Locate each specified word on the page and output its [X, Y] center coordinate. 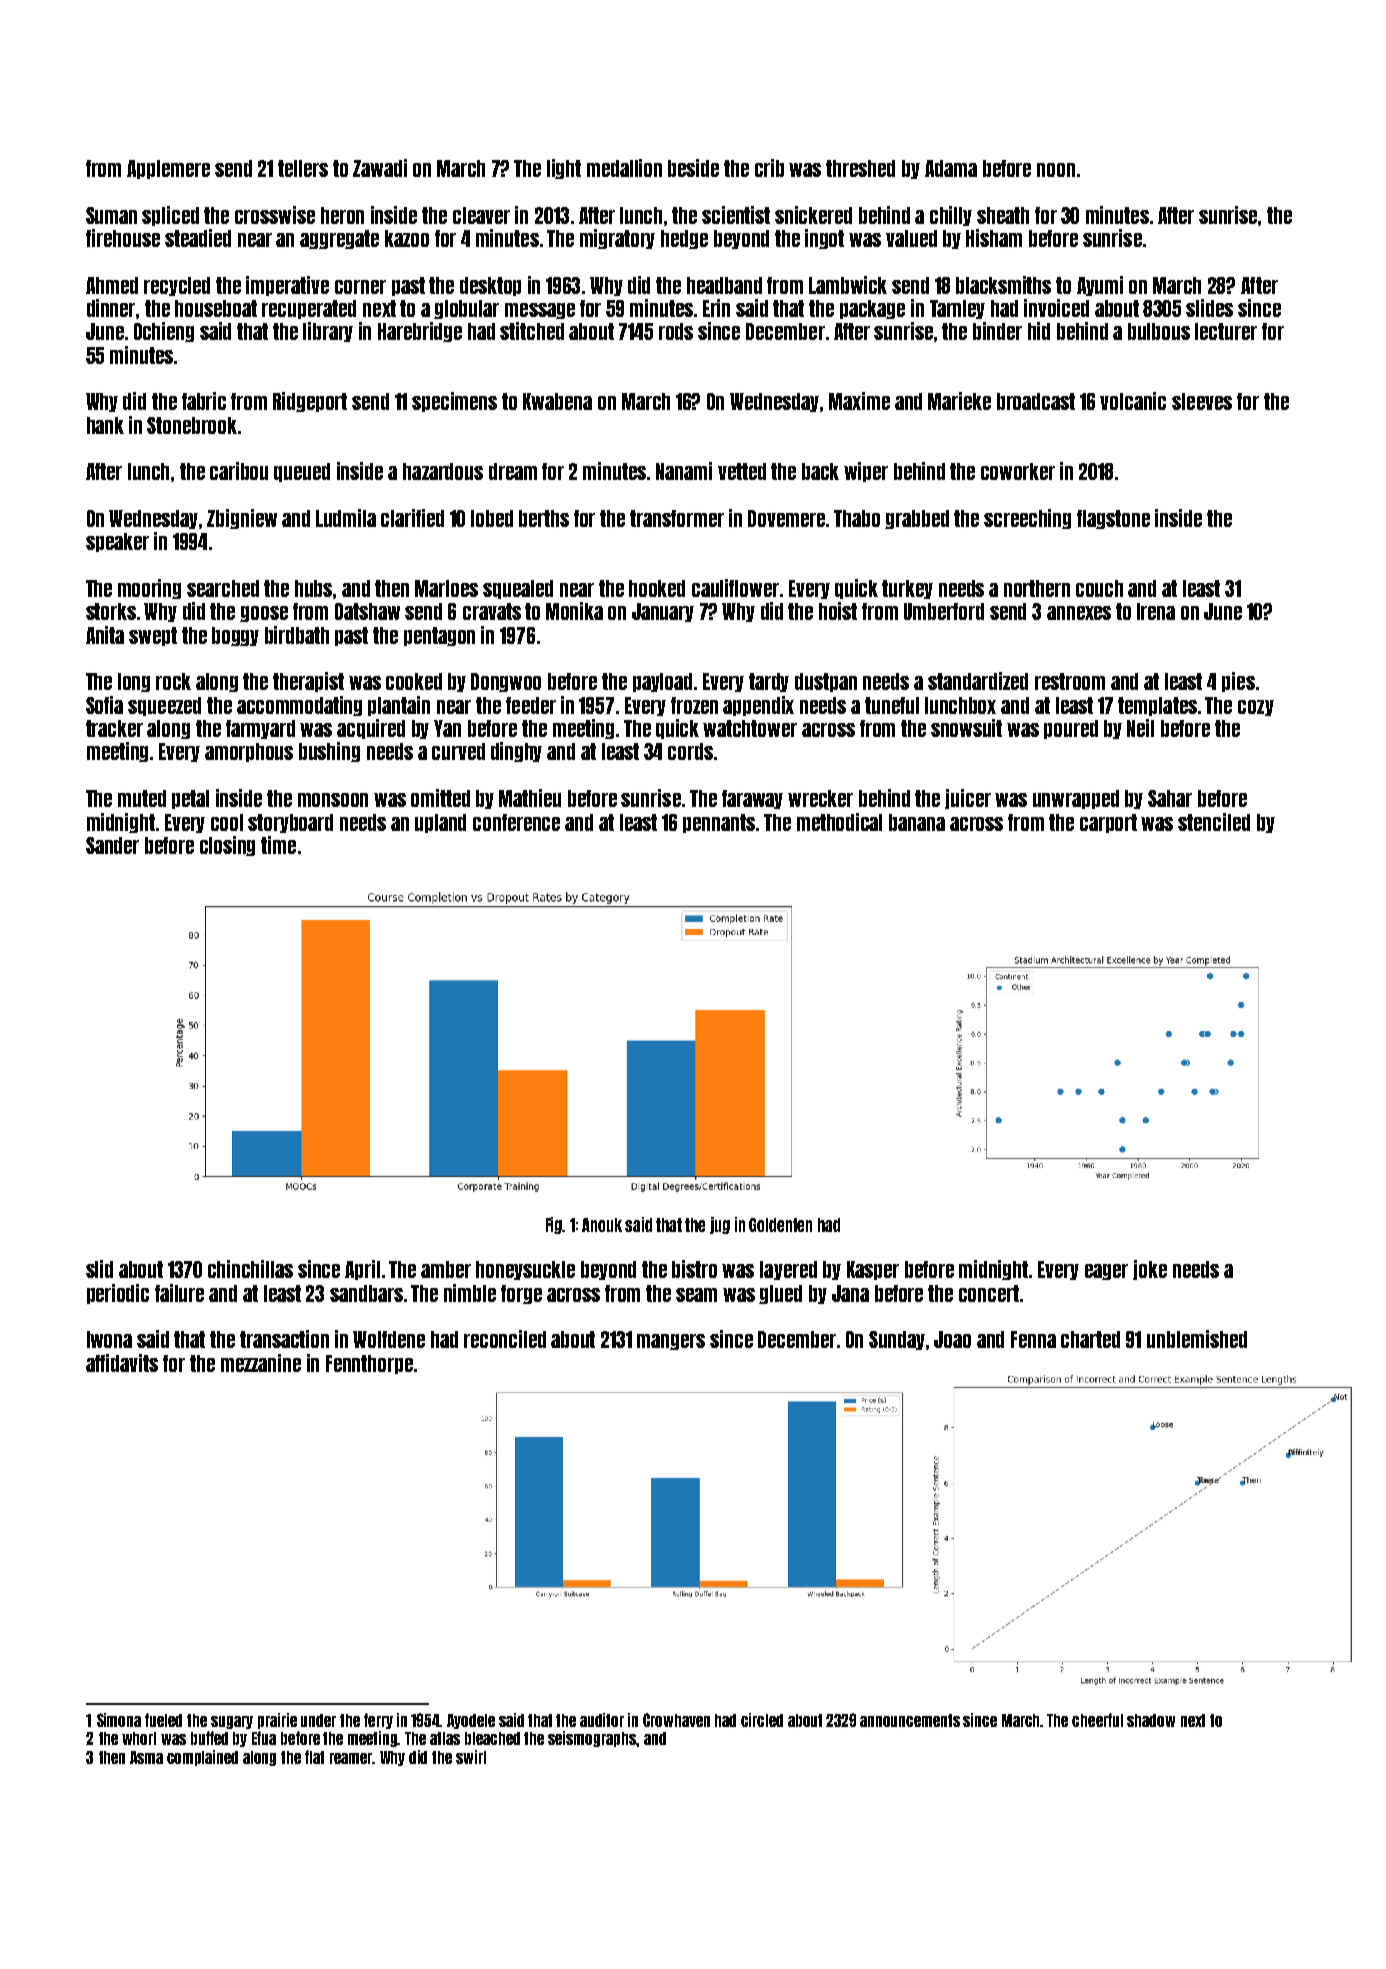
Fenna [1033, 1339]
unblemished [1197, 1339]
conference [516, 822]
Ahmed [112, 285]
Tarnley [957, 309]
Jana [850, 1293]
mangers [671, 1342]
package [872, 309]
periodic [118, 1294]
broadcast [1036, 401]
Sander [112, 845]
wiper [866, 472]
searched [223, 588]
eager [1106, 1272]
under [318, 1720]
